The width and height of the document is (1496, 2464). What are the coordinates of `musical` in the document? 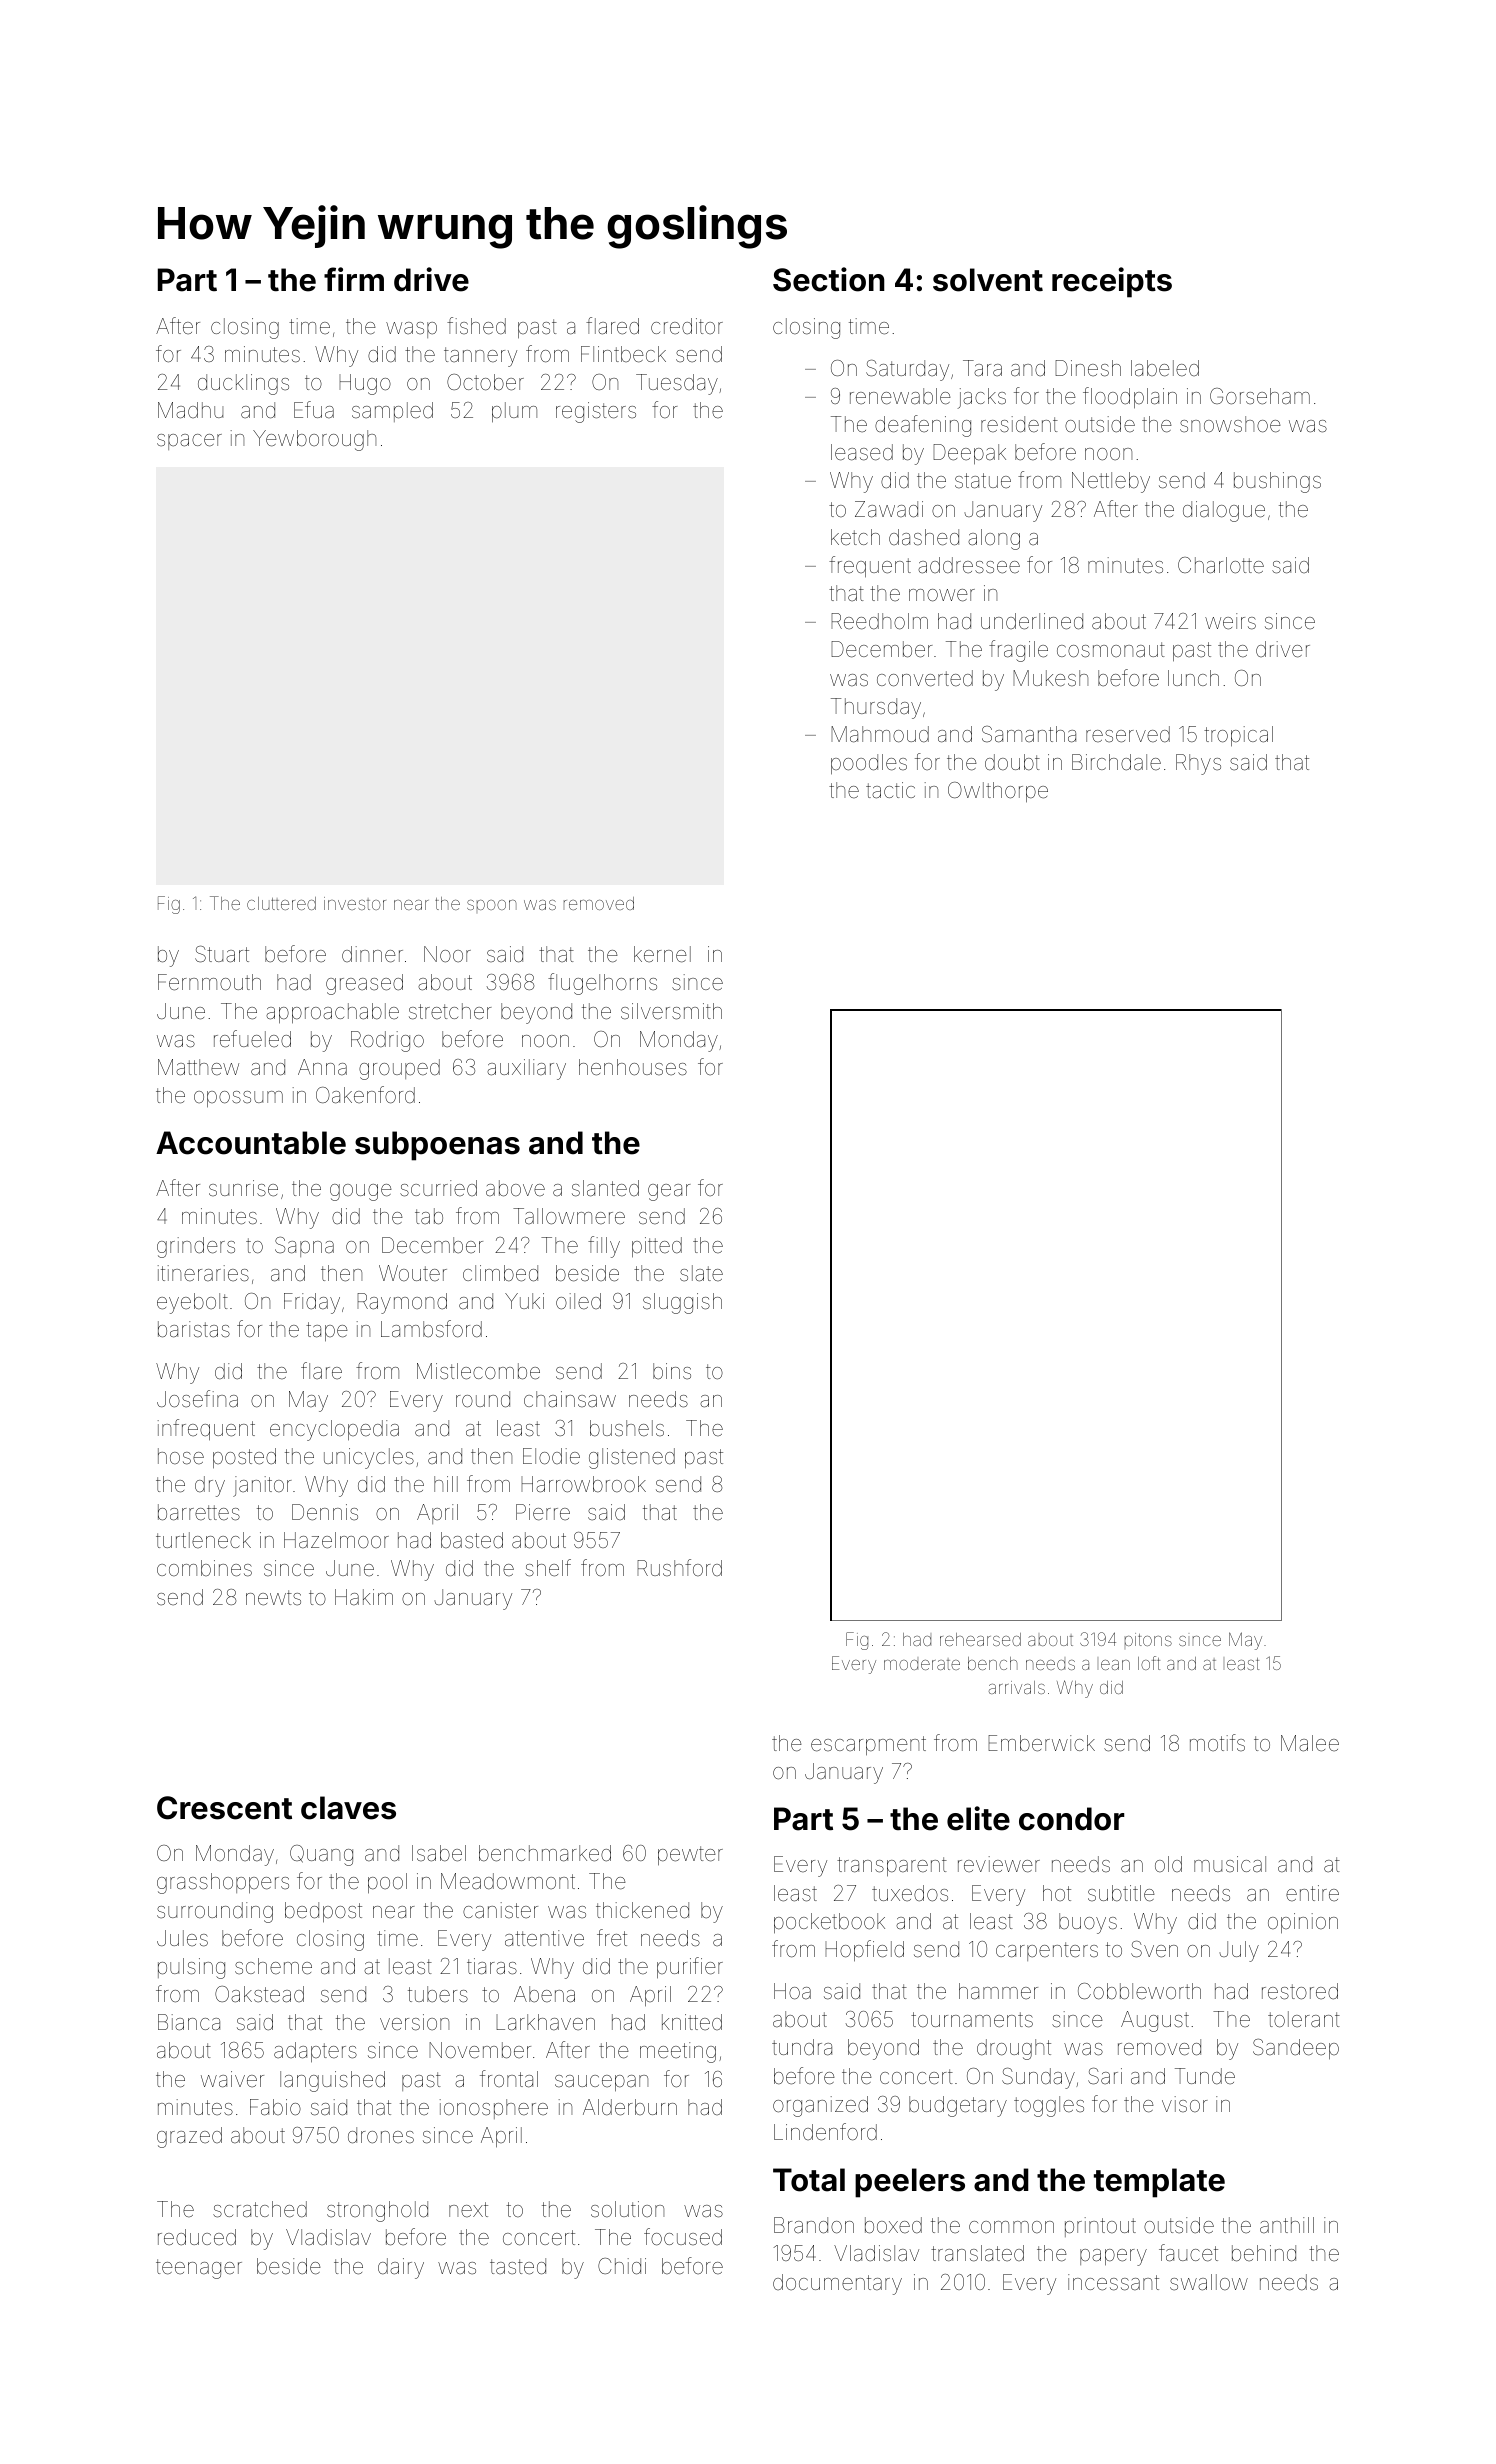 It's located at (1230, 1864).
